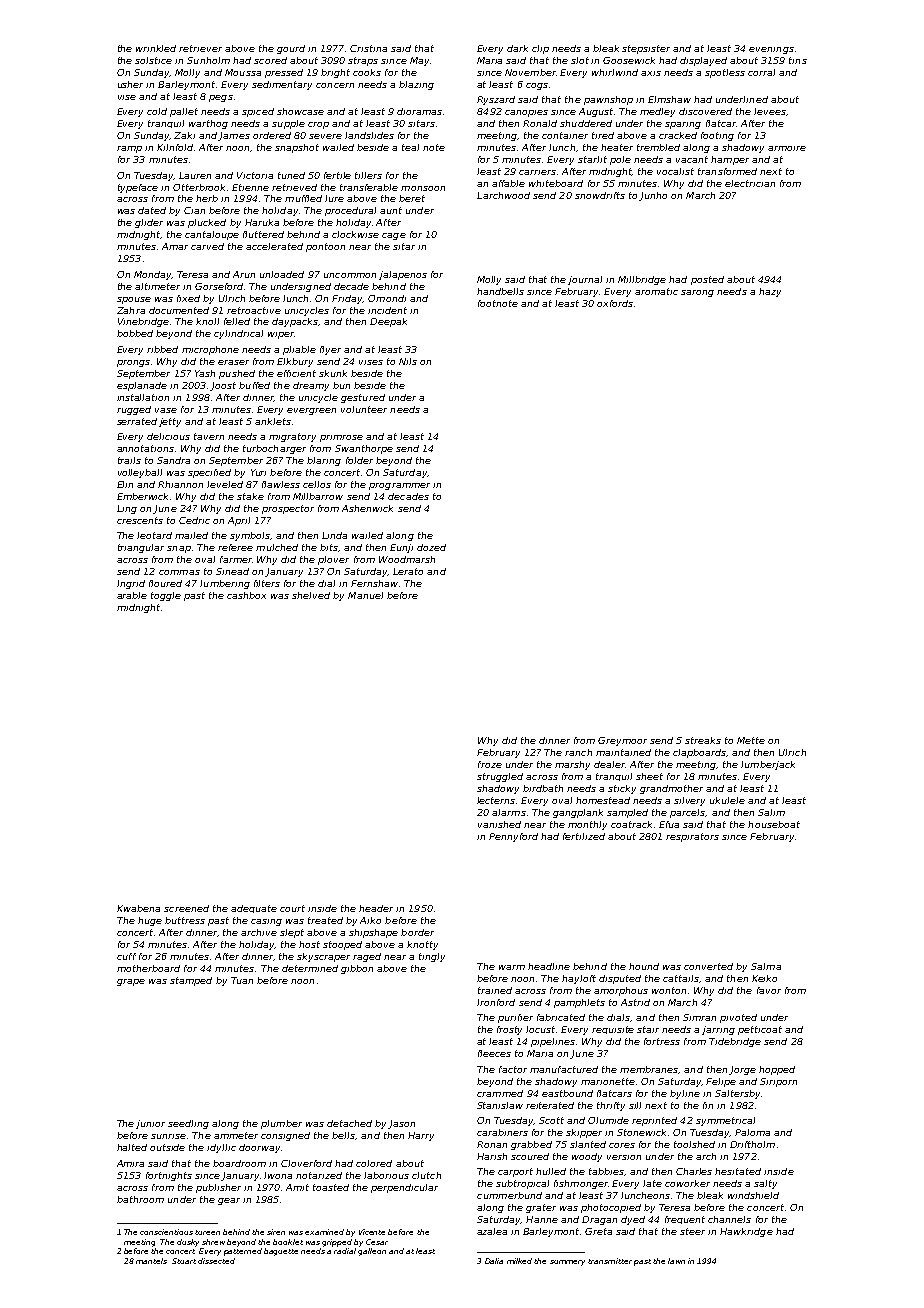  I want to click on straps, so click(363, 61).
